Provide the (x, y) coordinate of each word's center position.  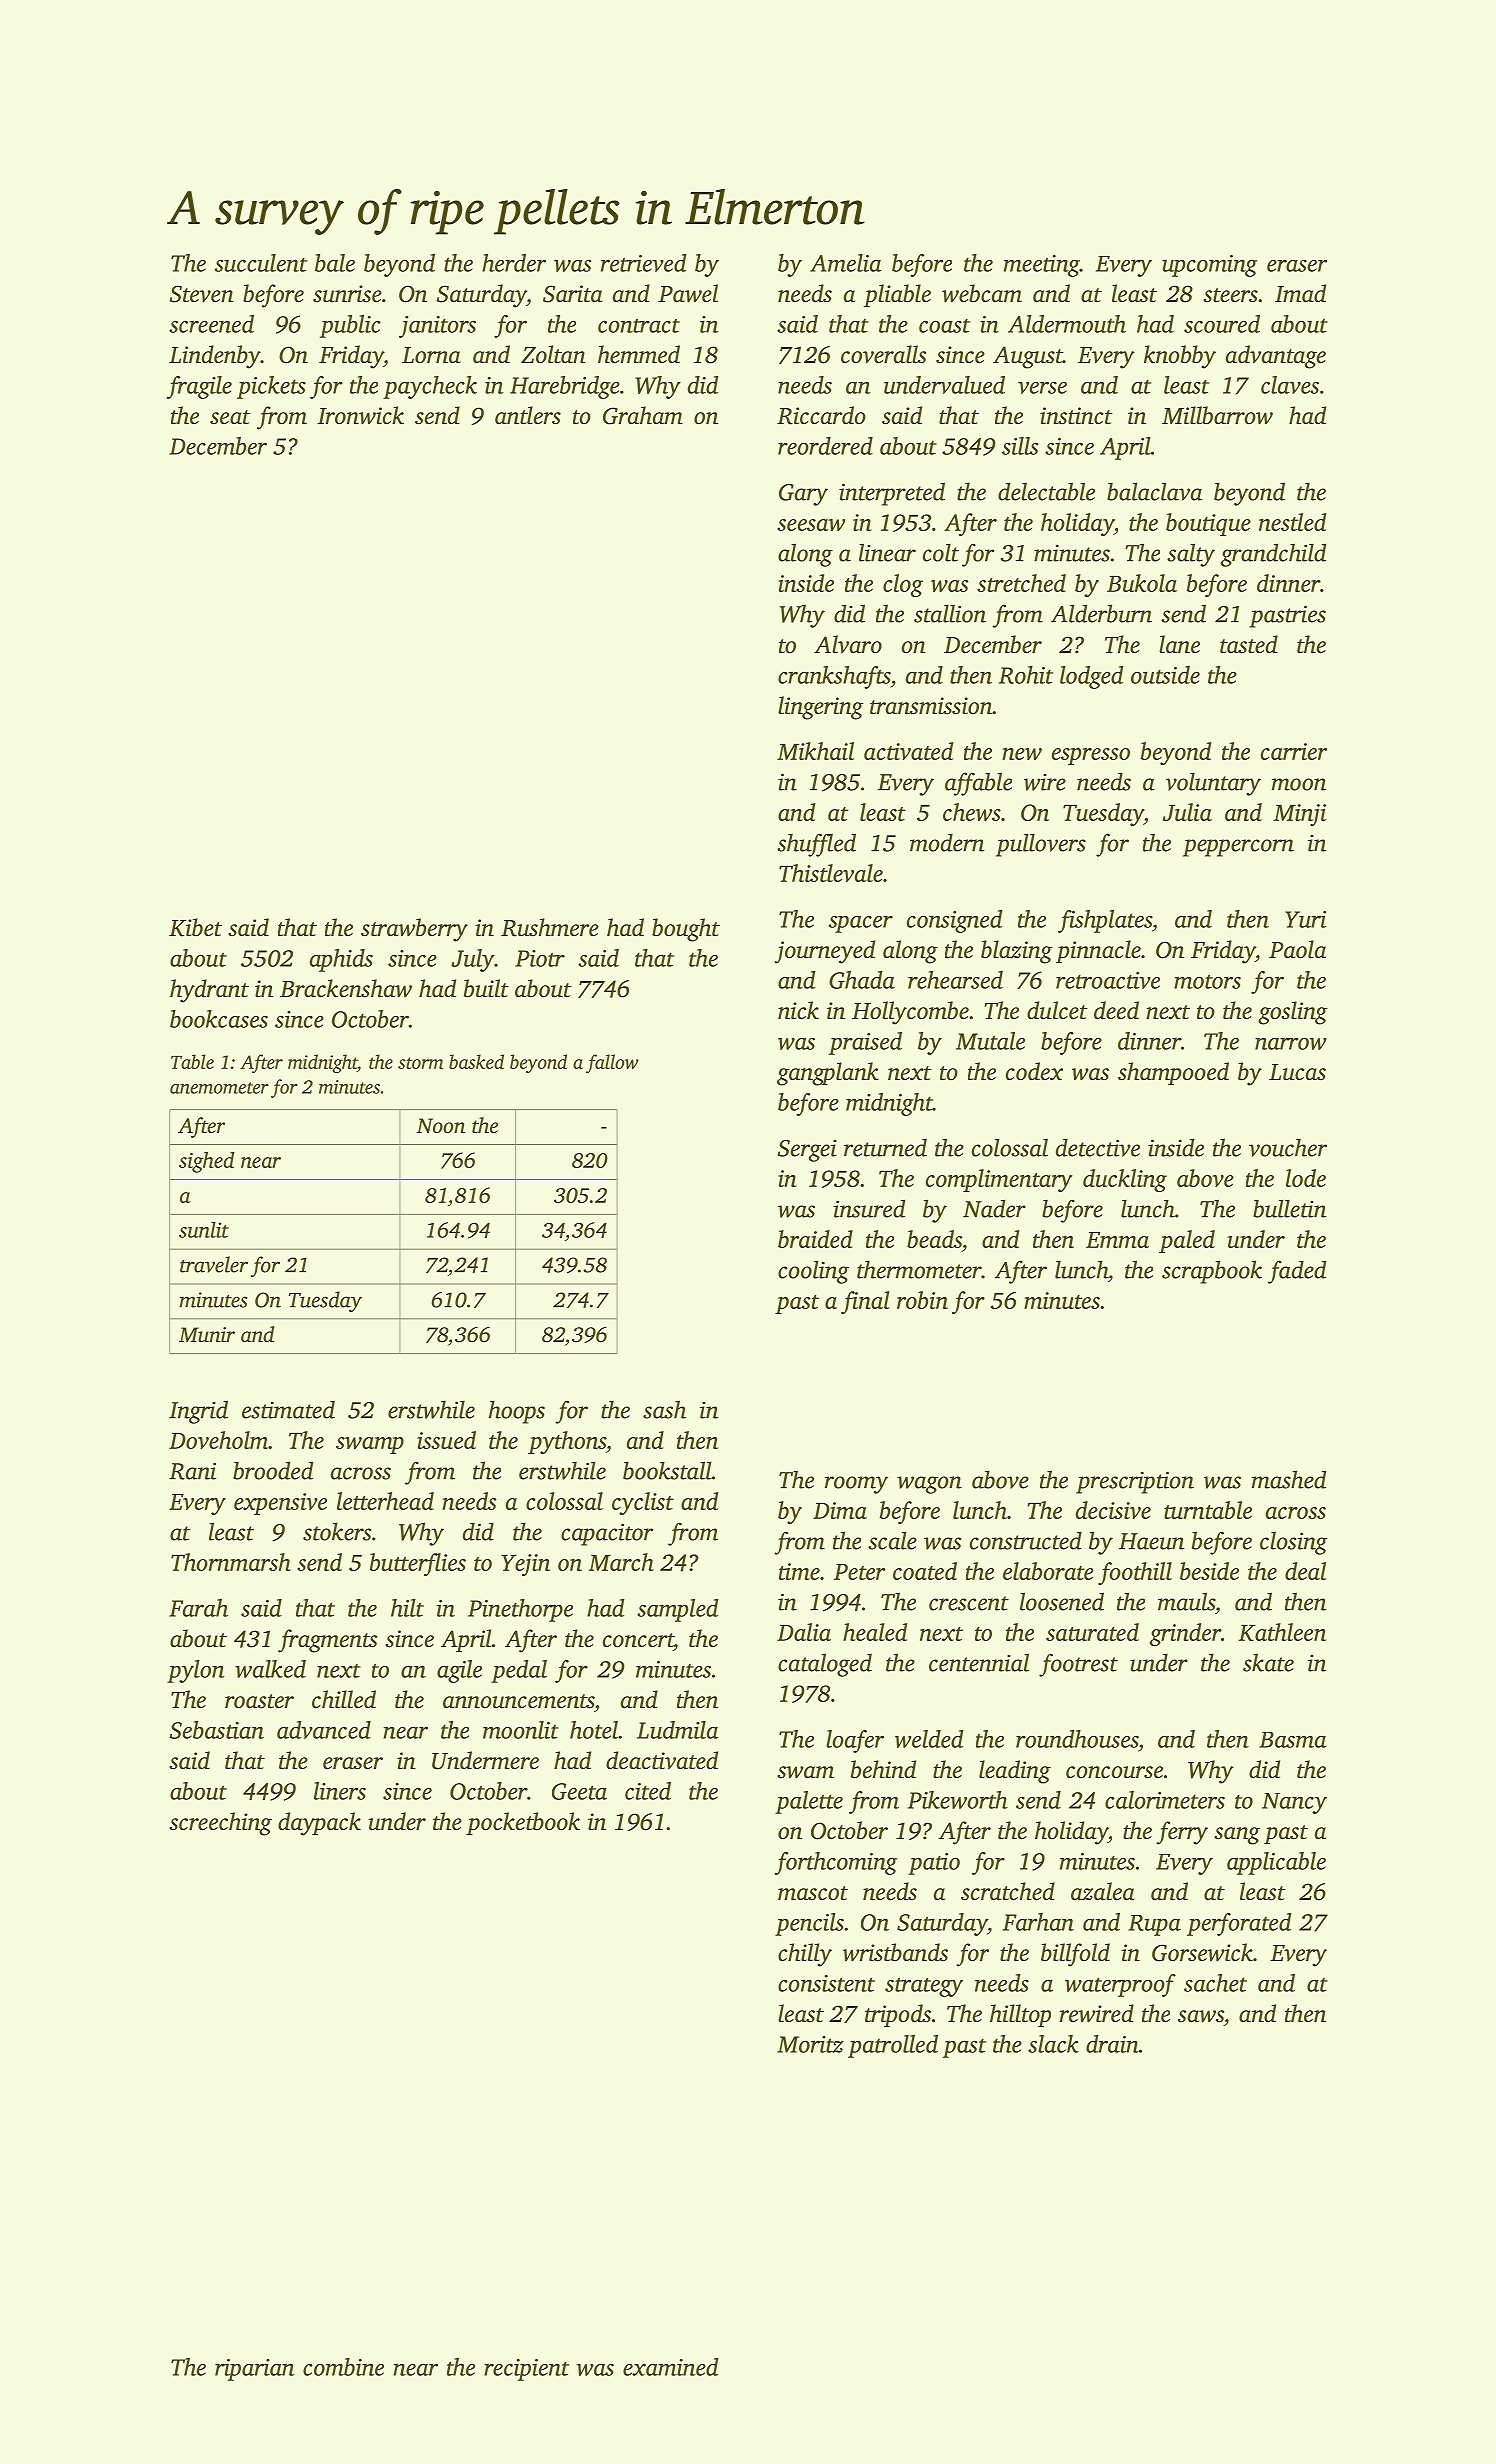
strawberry (414, 930)
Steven (202, 294)
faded (1297, 1272)
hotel (594, 1730)
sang (1237, 1836)
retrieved (643, 263)
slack (1053, 2044)
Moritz (810, 2044)
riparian (254, 2370)
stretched (1021, 583)
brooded (273, 1470)
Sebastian (217, 1730)
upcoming (1209, 266)
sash (664, 1409)
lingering (821, 708)
